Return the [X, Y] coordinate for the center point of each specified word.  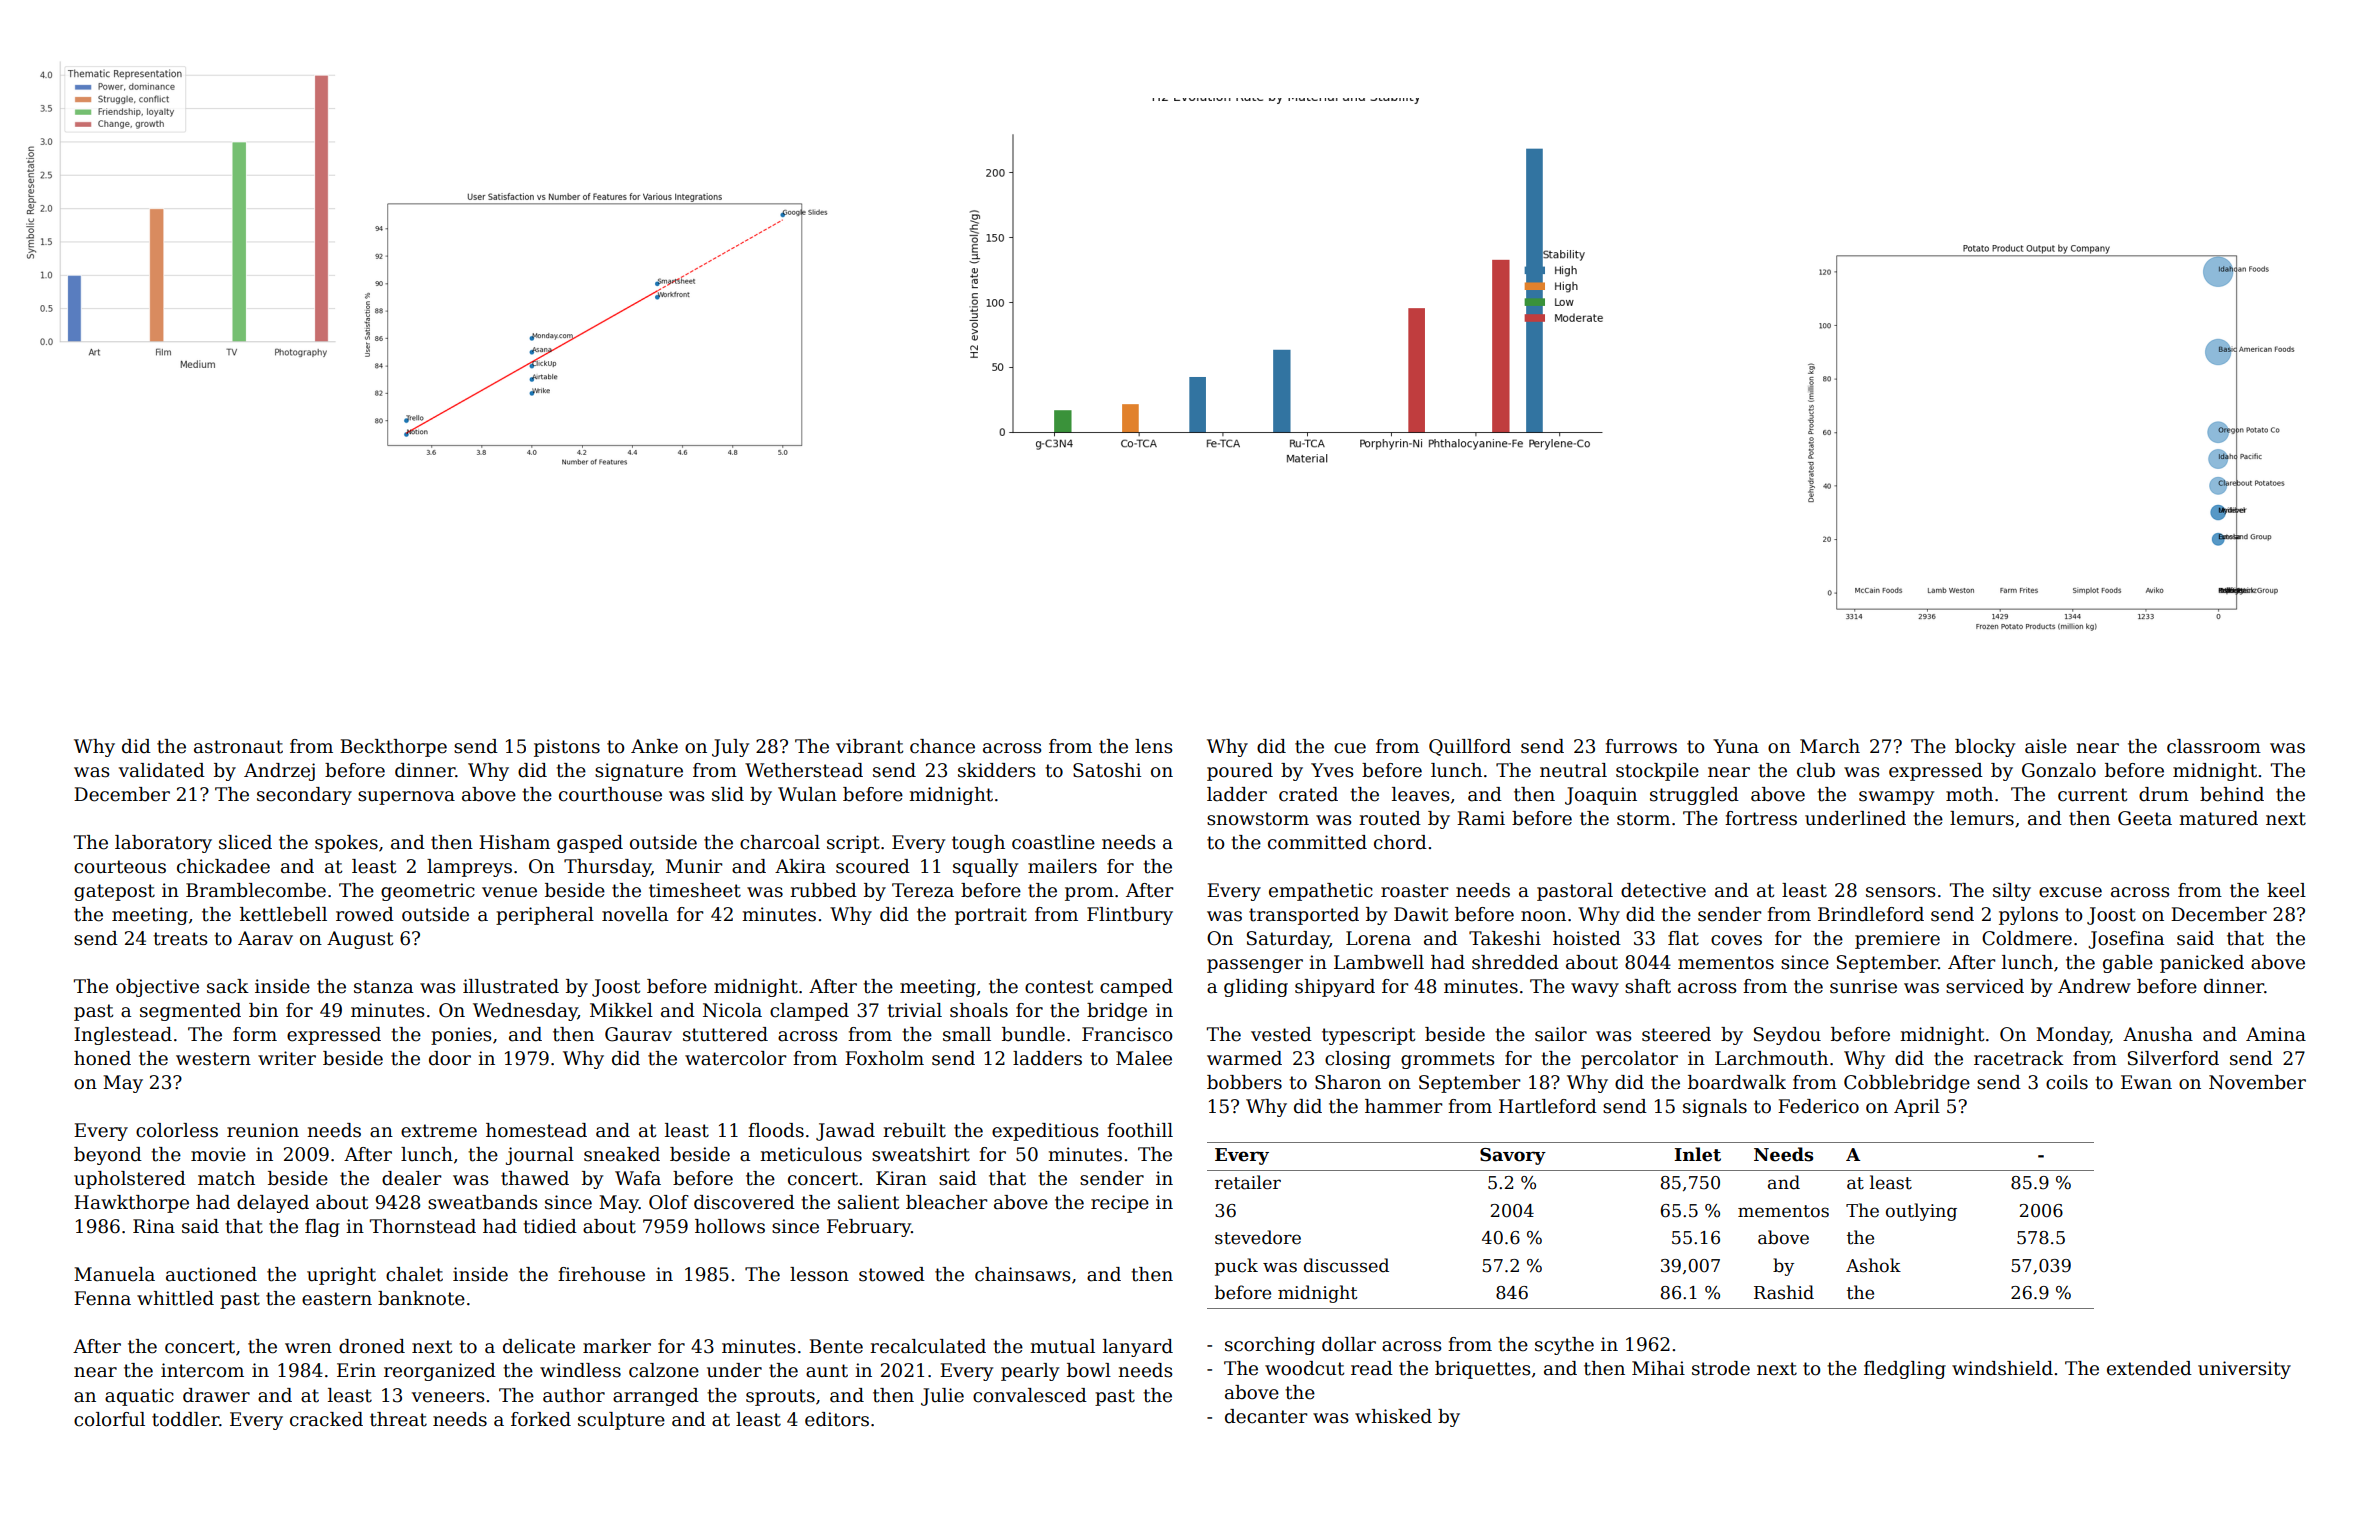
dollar [1349, 1344]
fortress [1761, 818]
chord [1400, 842]
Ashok [1873, 1265]
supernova [406, 798]
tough [978, 844]
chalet [414, 1274]
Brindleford [1871, 914]
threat [398, 1419]
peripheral [545, 916]
